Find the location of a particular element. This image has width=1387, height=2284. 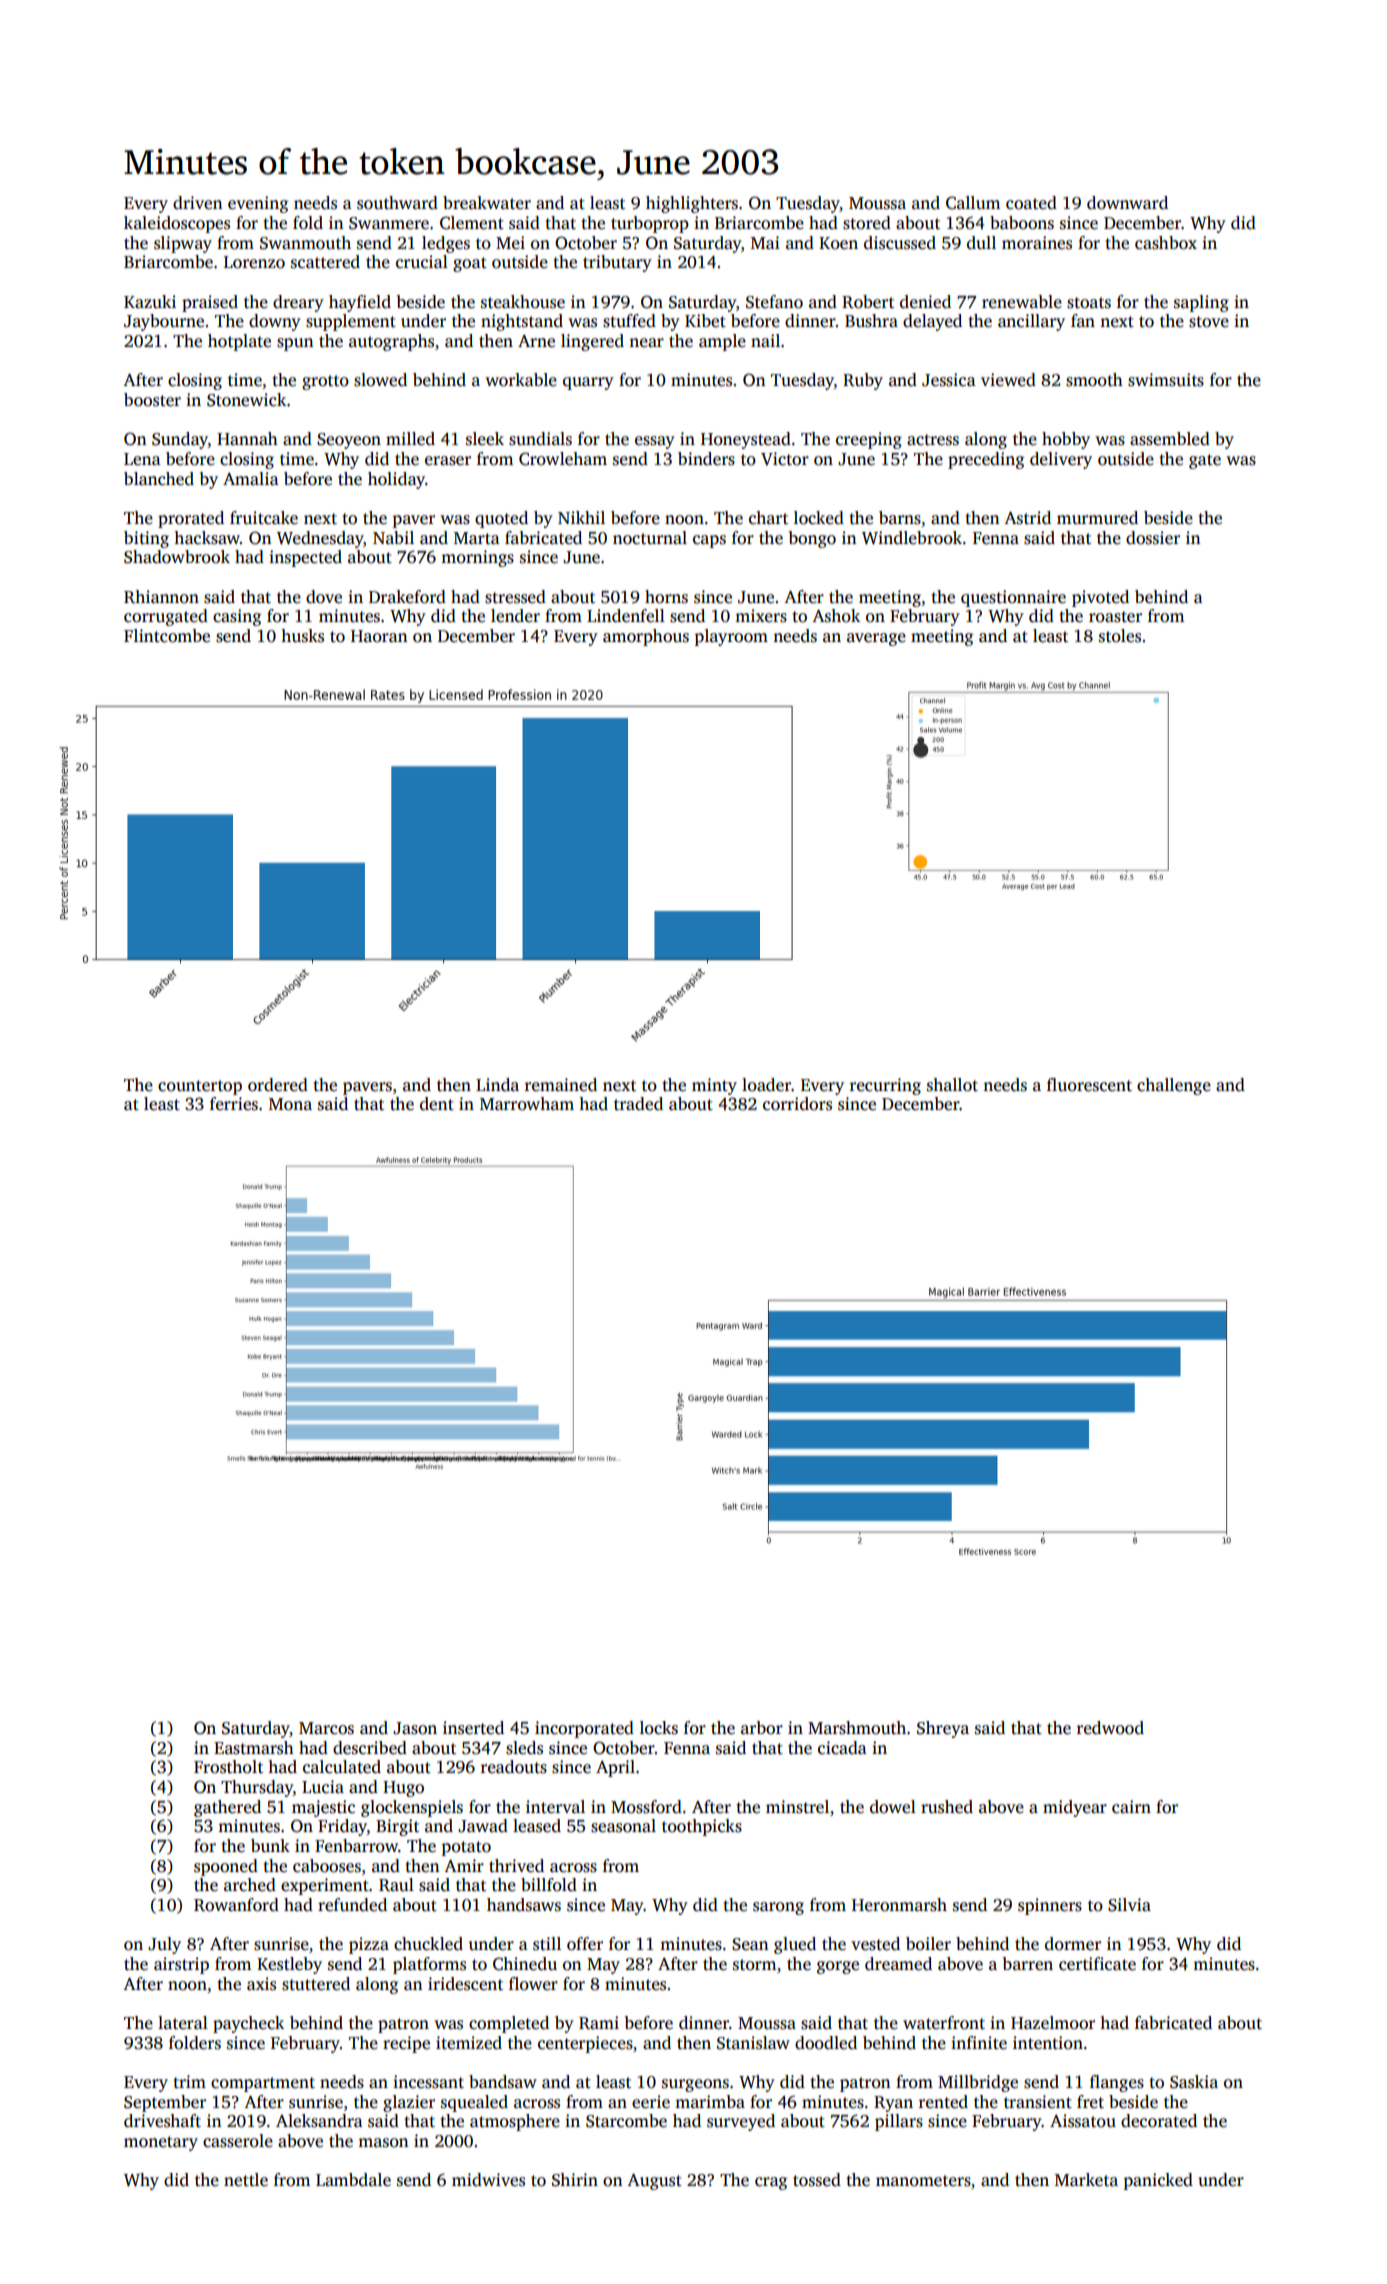

Shreya is located at coordinates (943, 1729).
